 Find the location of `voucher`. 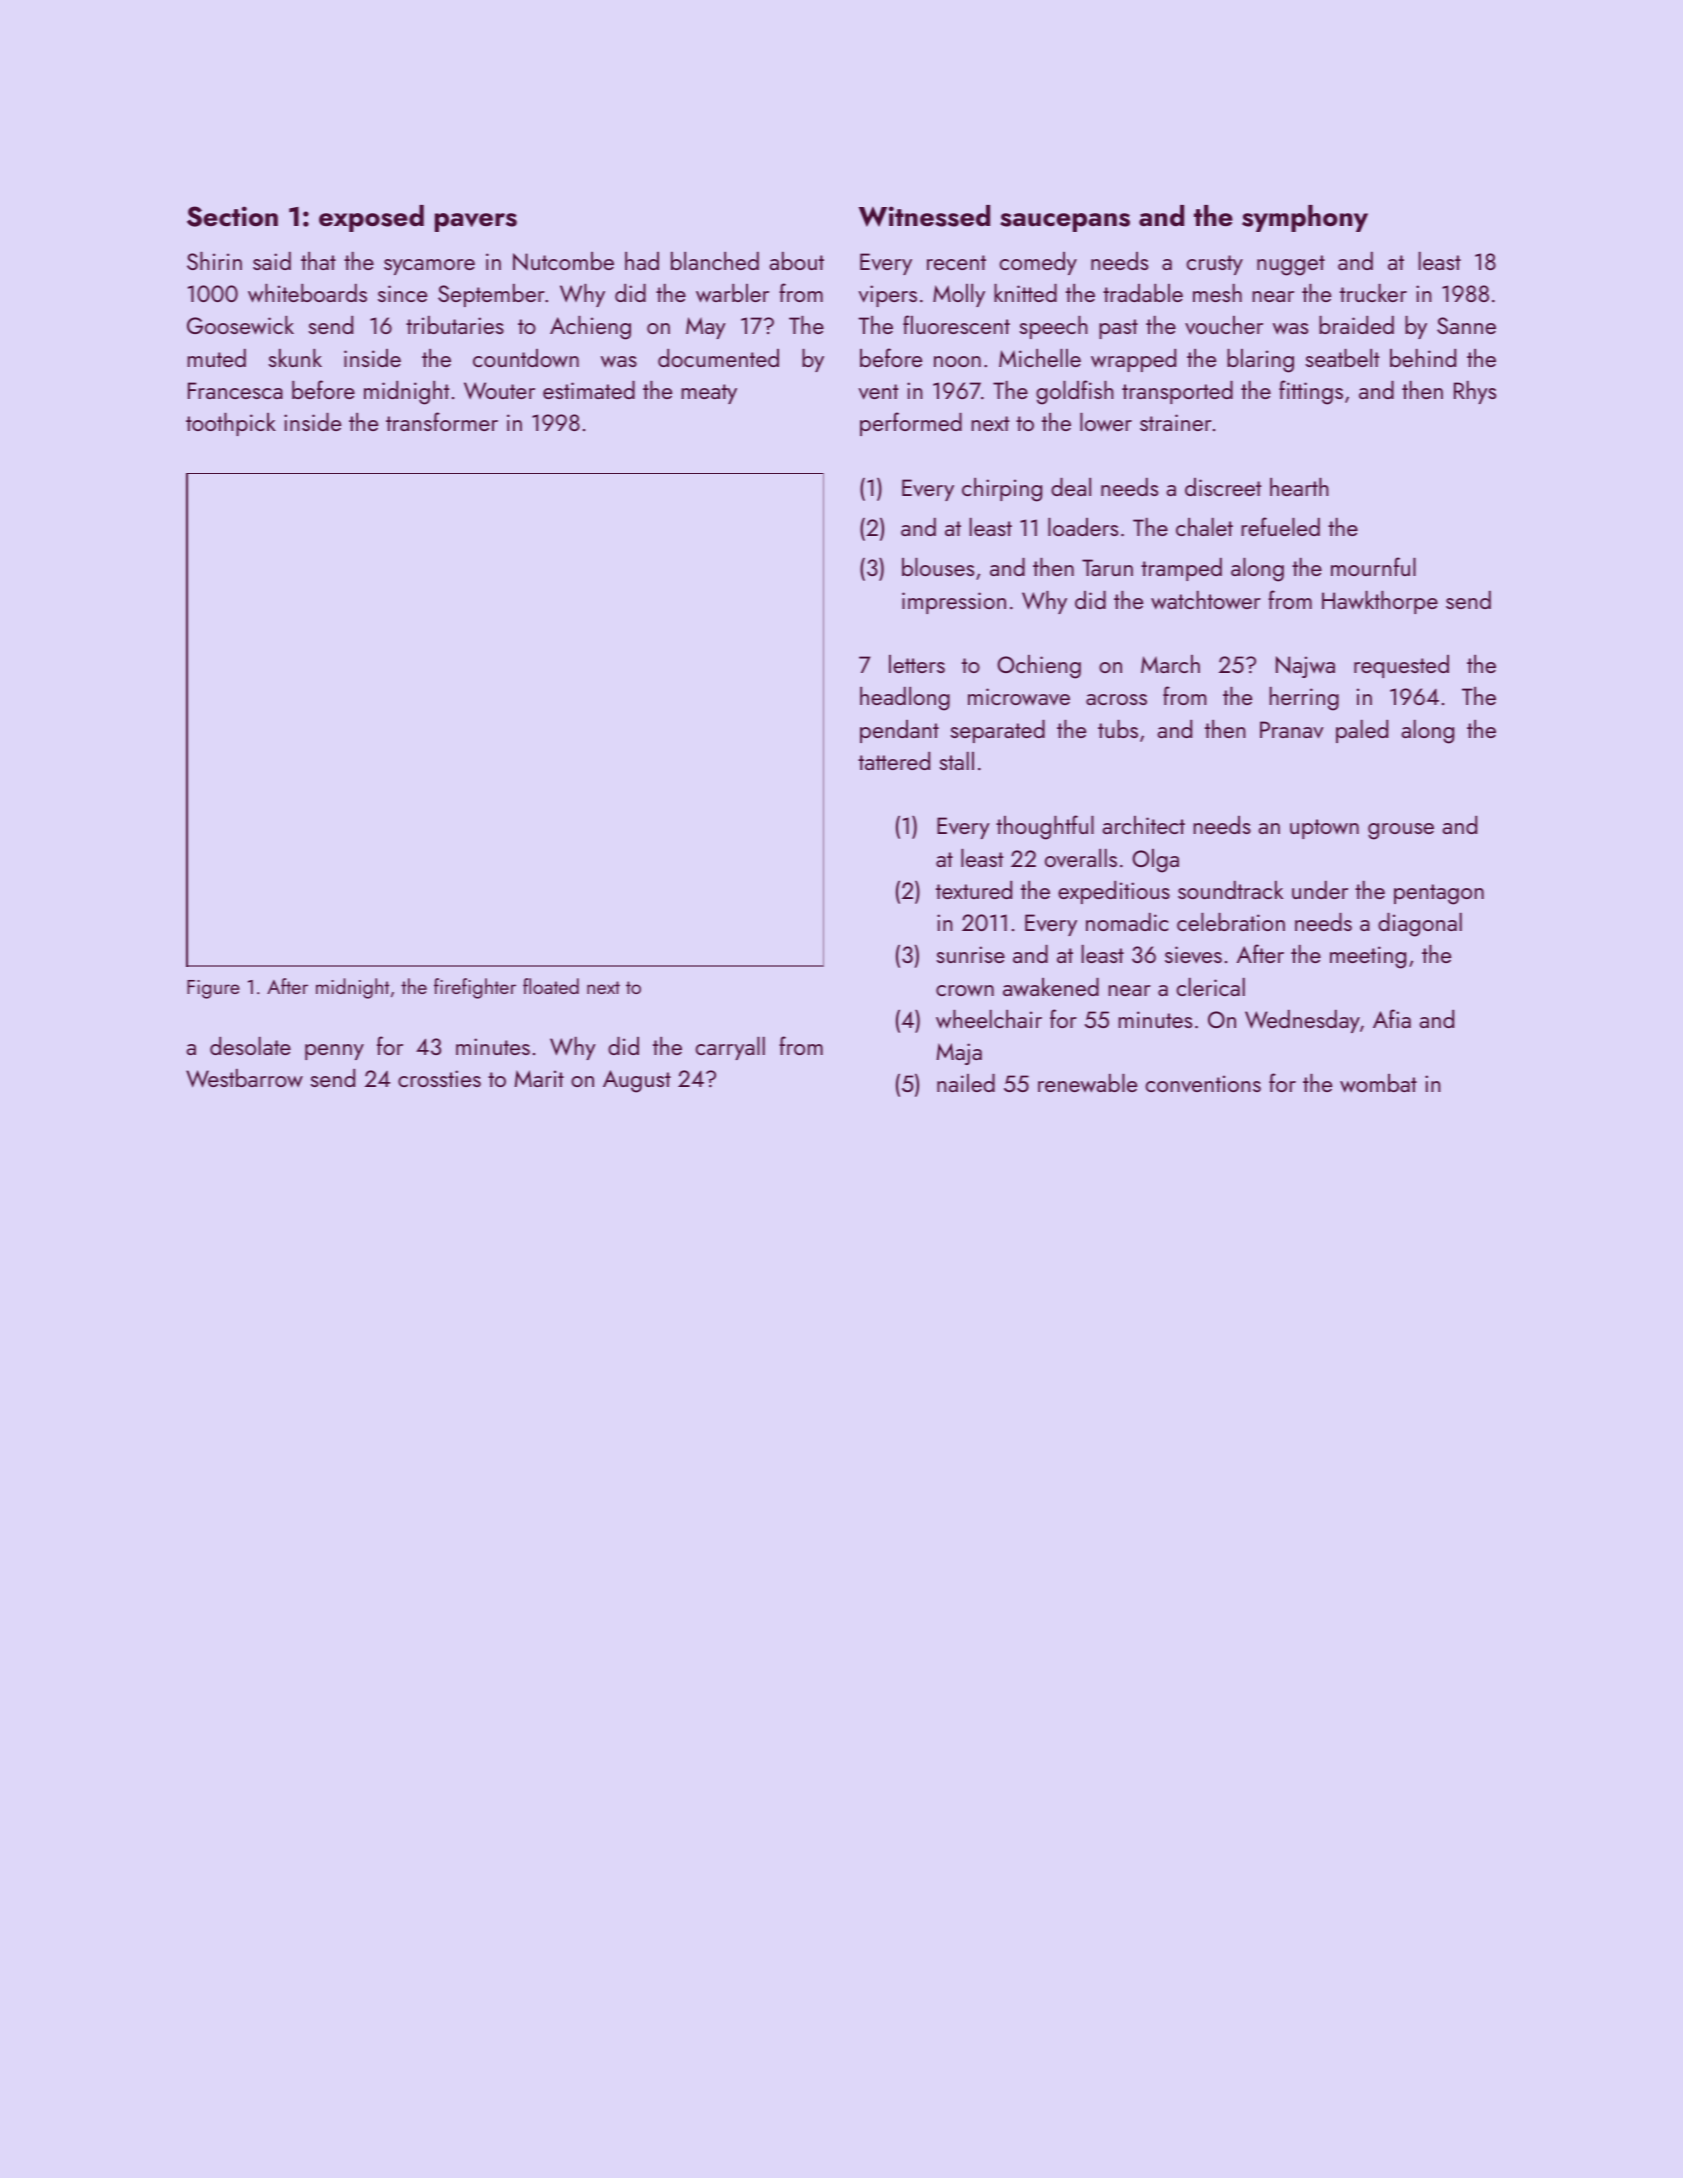

voucher is located at coordinates (1224, 325).
